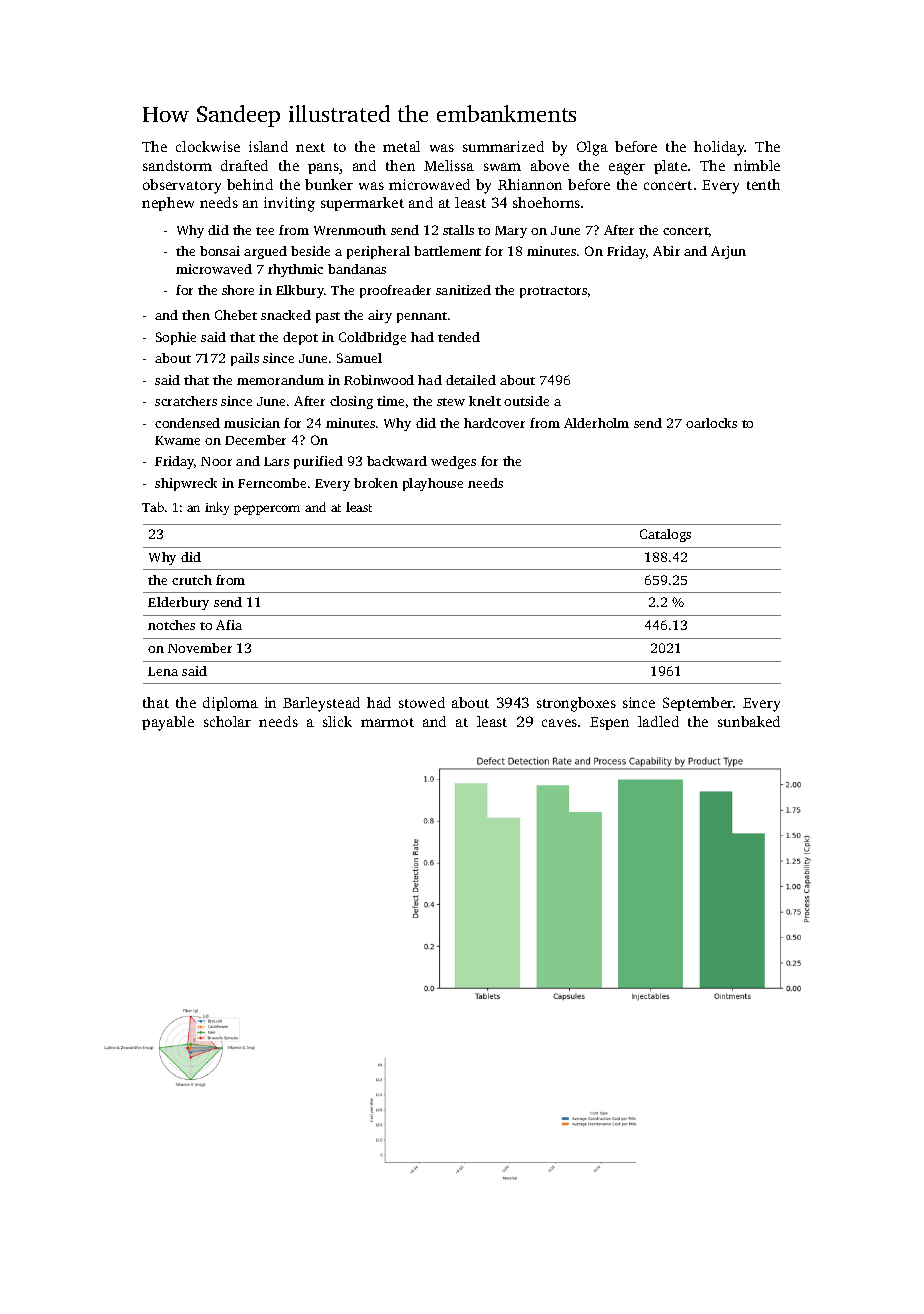 Image resolution: width=924 pixels, height=1314 pixels. What do you see at coordinates (665, 535) in the image?
I see `Catalogs` at bounding box center [665, 535].
